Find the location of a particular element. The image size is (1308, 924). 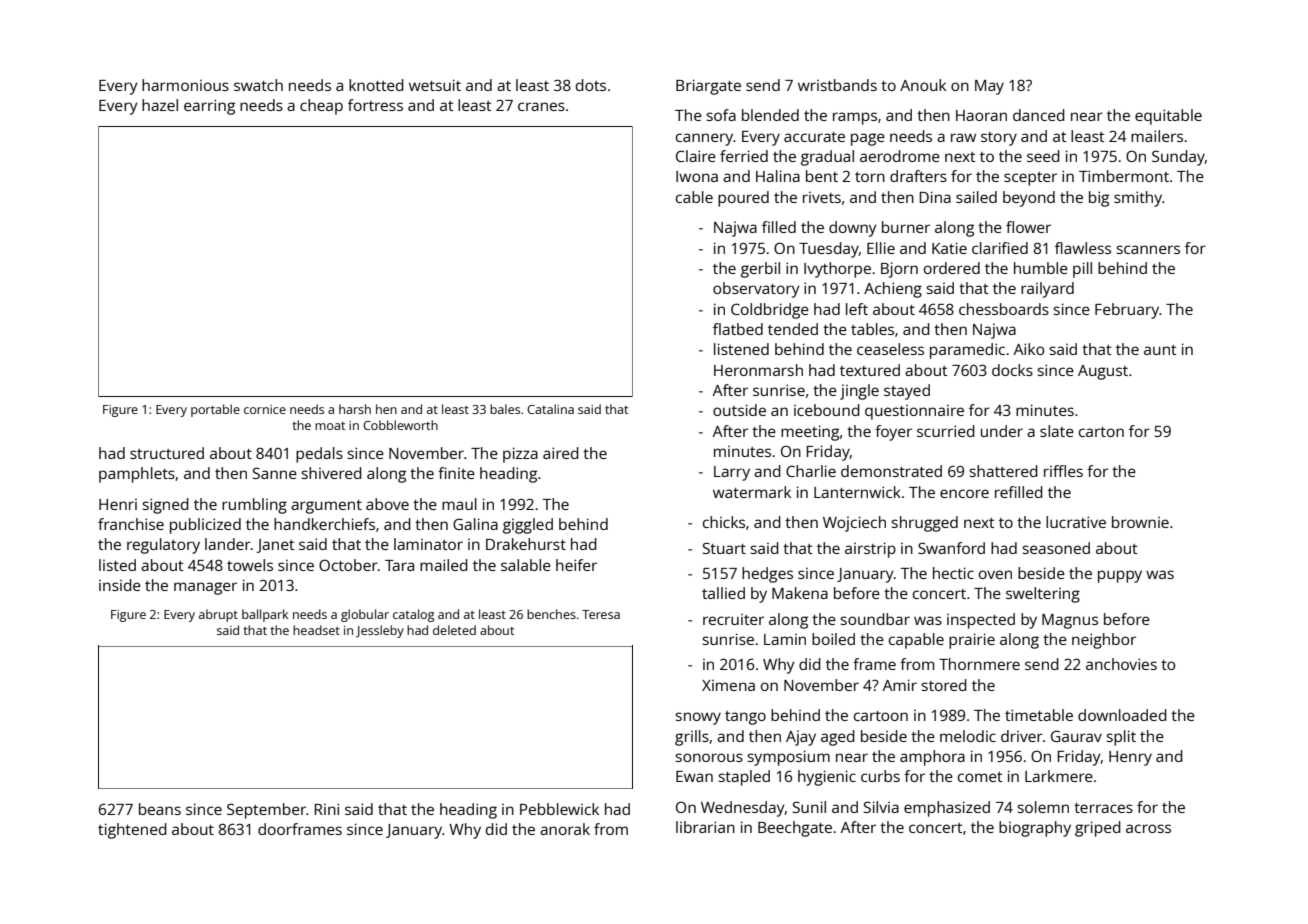

dots is located at coordinates (591, 85).
